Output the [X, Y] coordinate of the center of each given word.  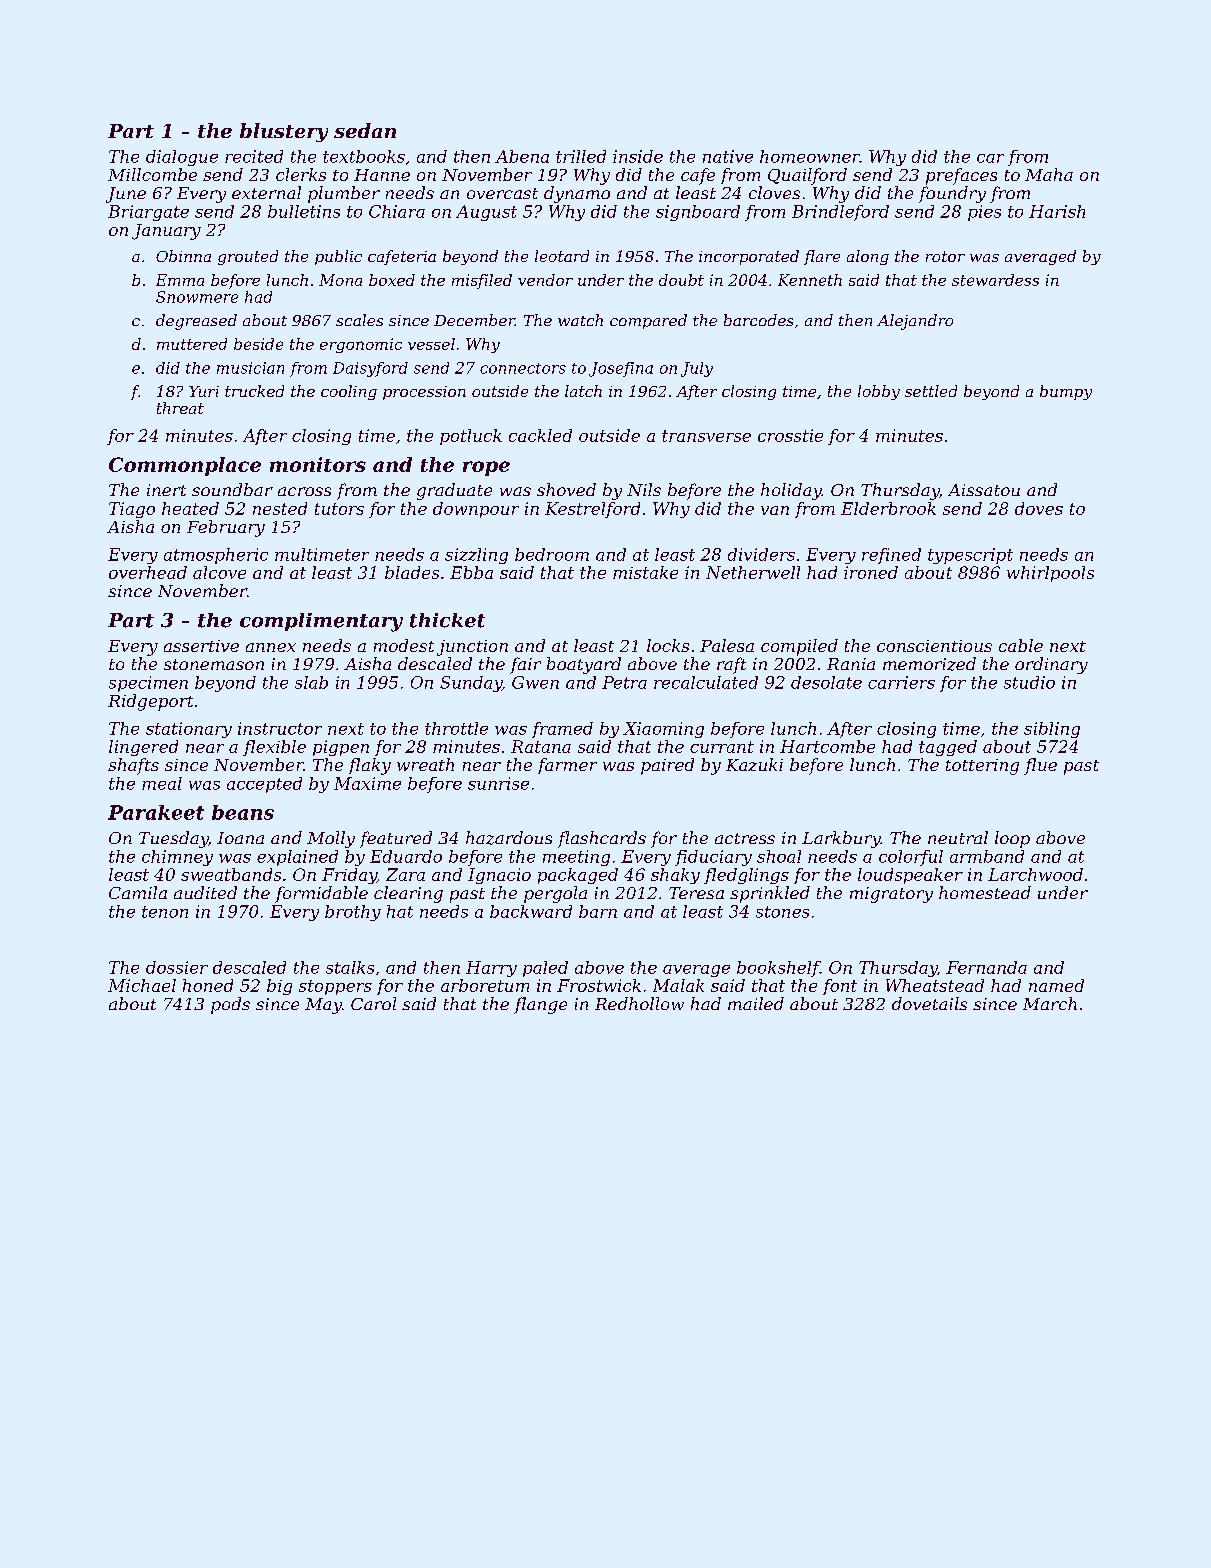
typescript [970, 556]
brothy [353, 913]
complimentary [321, 622]
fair [525, 665]
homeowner [810, 156]
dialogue [182, 158]
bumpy [1066, 392]
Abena [522, 156]
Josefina [621, 369]
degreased [196, 322]
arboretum [485, 985]
